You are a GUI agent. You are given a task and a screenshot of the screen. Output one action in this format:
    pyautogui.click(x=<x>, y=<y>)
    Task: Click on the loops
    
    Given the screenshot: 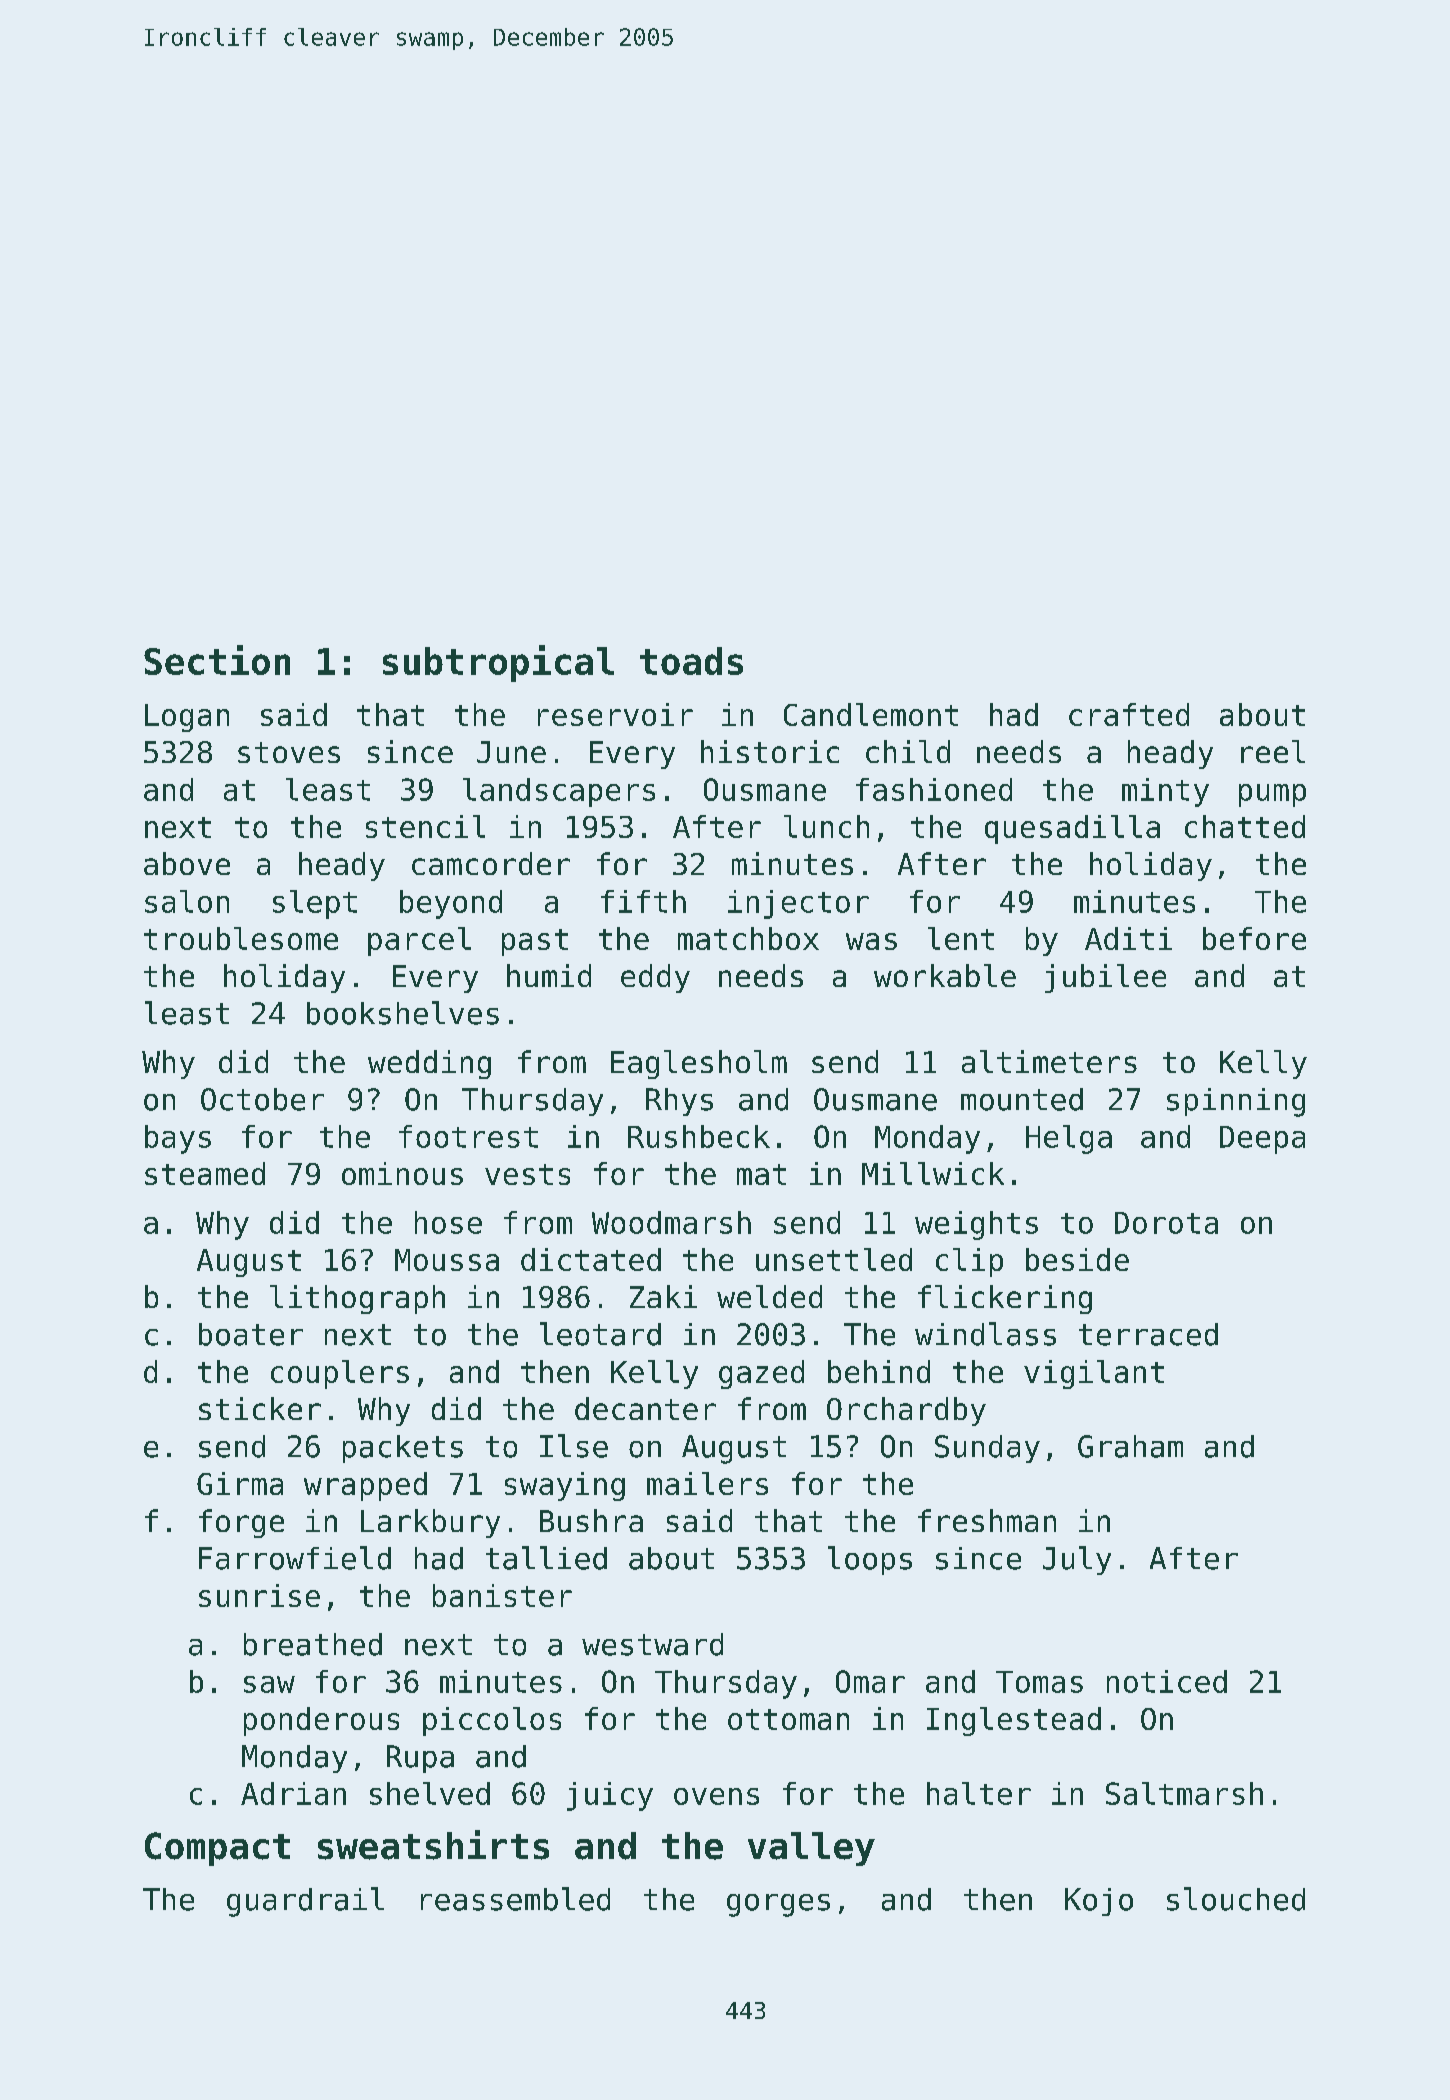 What is the action you would take?
    pyautogui.click(x=870, y=1560)
